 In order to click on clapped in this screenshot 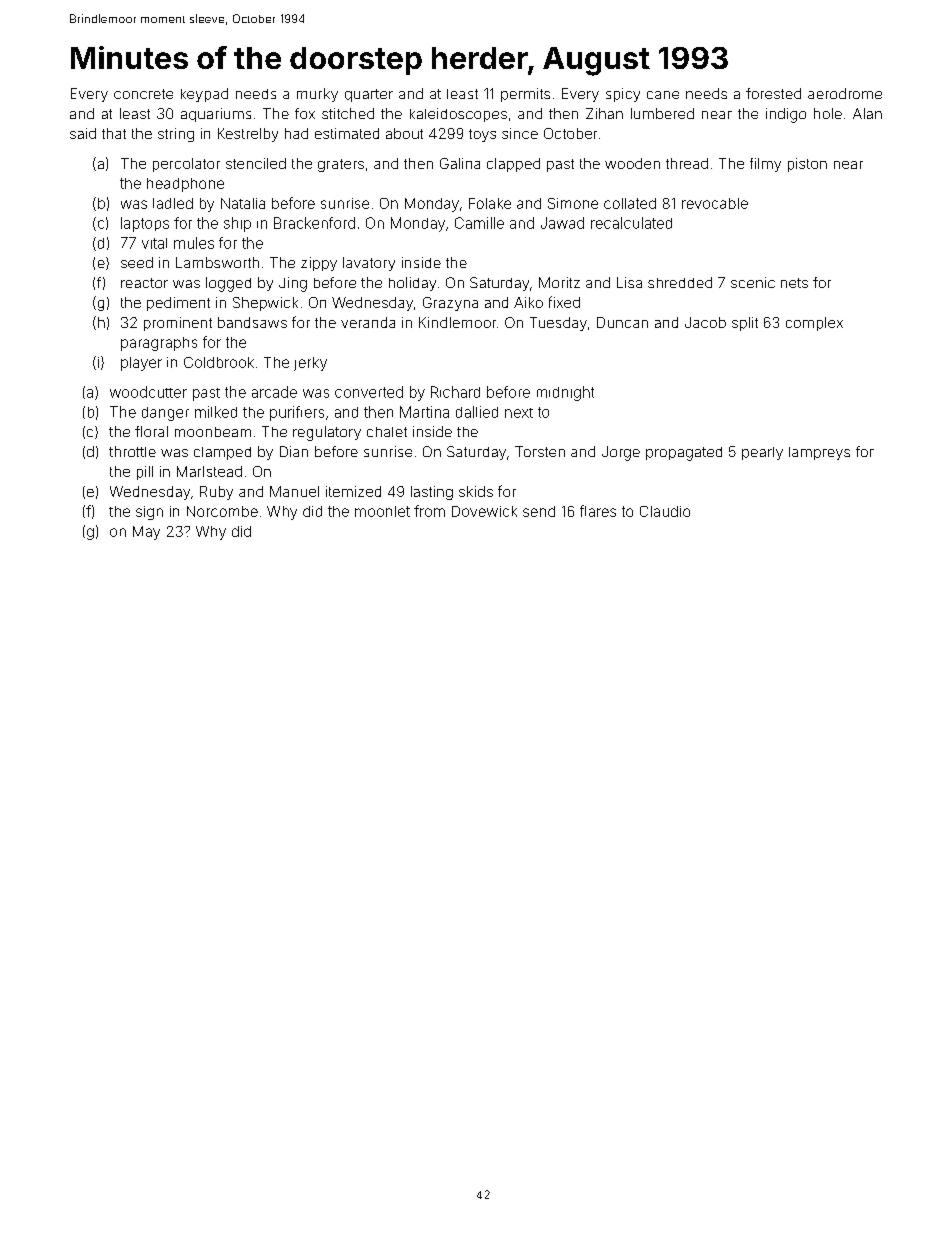, I will do `click(513, 165)`.
